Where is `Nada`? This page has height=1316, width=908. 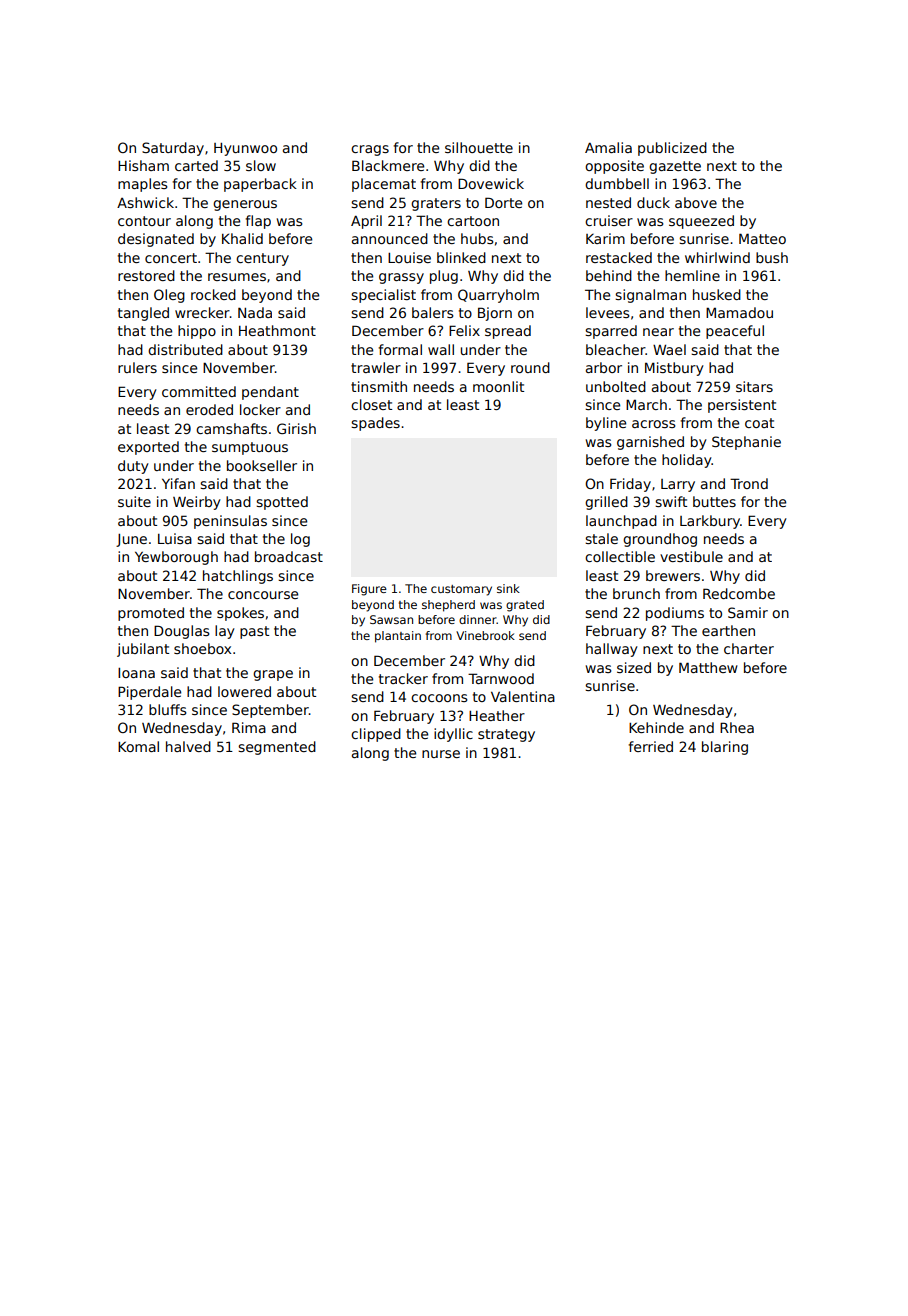 Nada is located at coordinates (255, 312).
